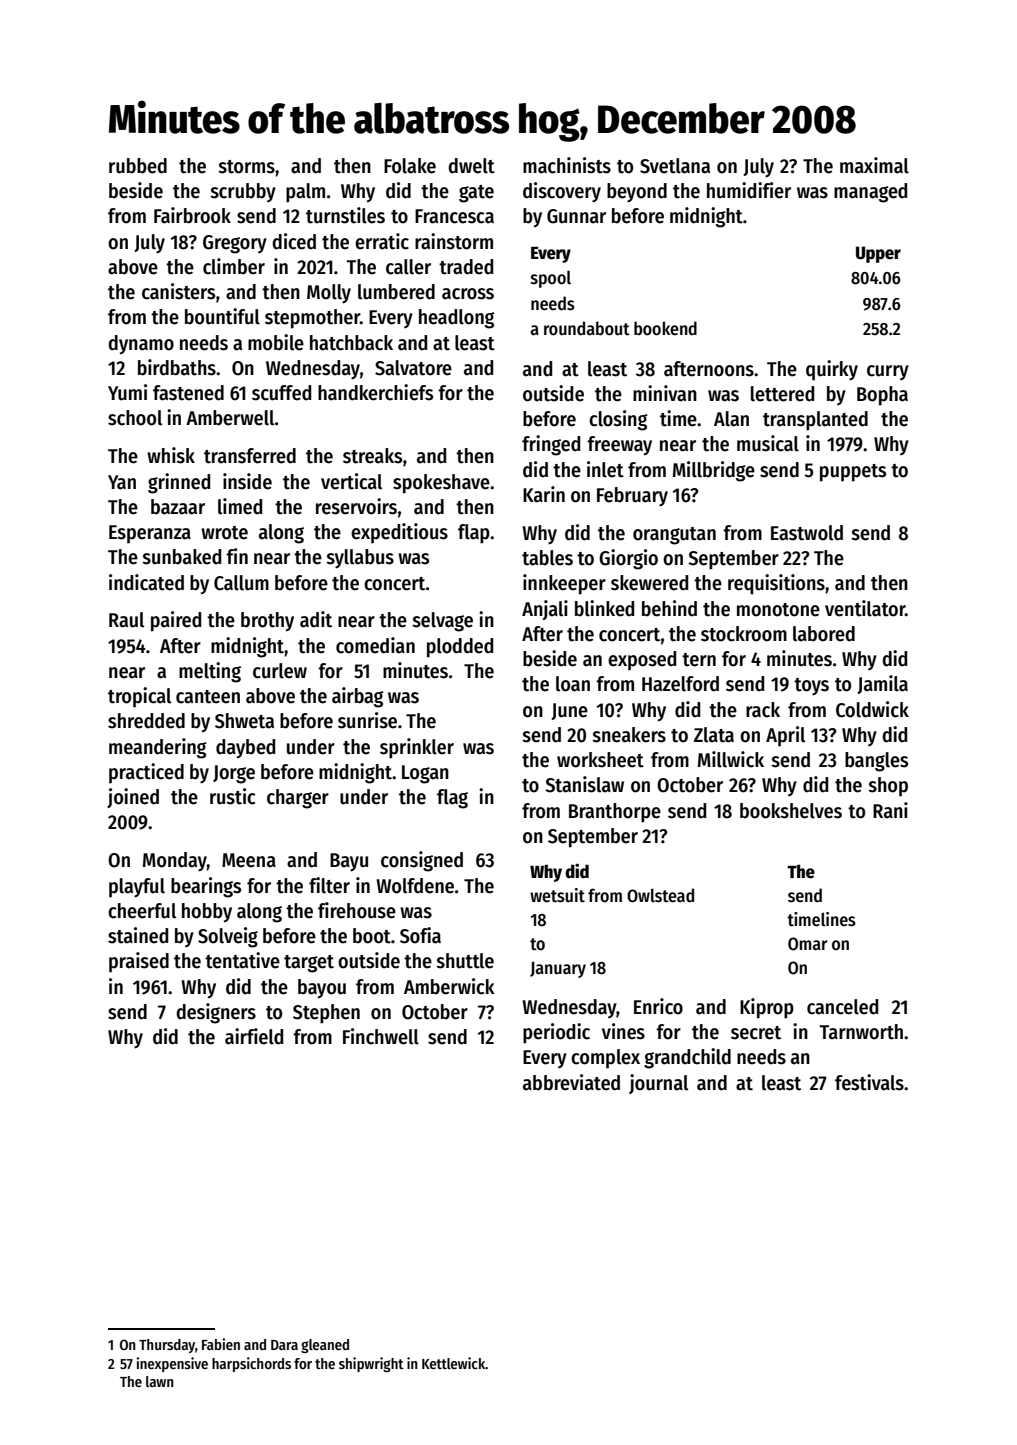 The height and width of the document is (1445, 1017). I want to click on airfield, so click(254, 1036).
